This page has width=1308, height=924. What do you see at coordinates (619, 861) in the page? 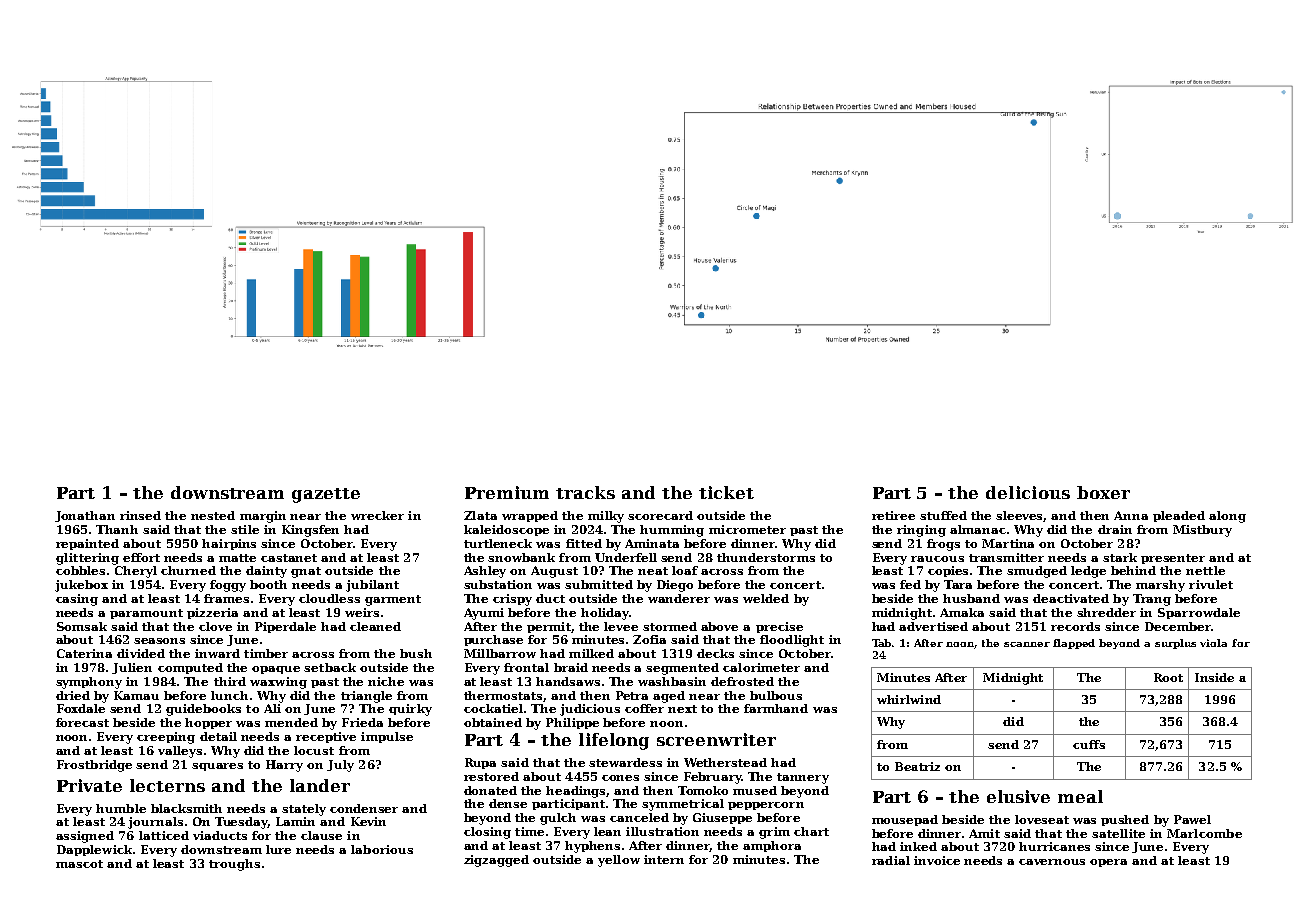
I see `yellow` at bounding box center [619, 861].
